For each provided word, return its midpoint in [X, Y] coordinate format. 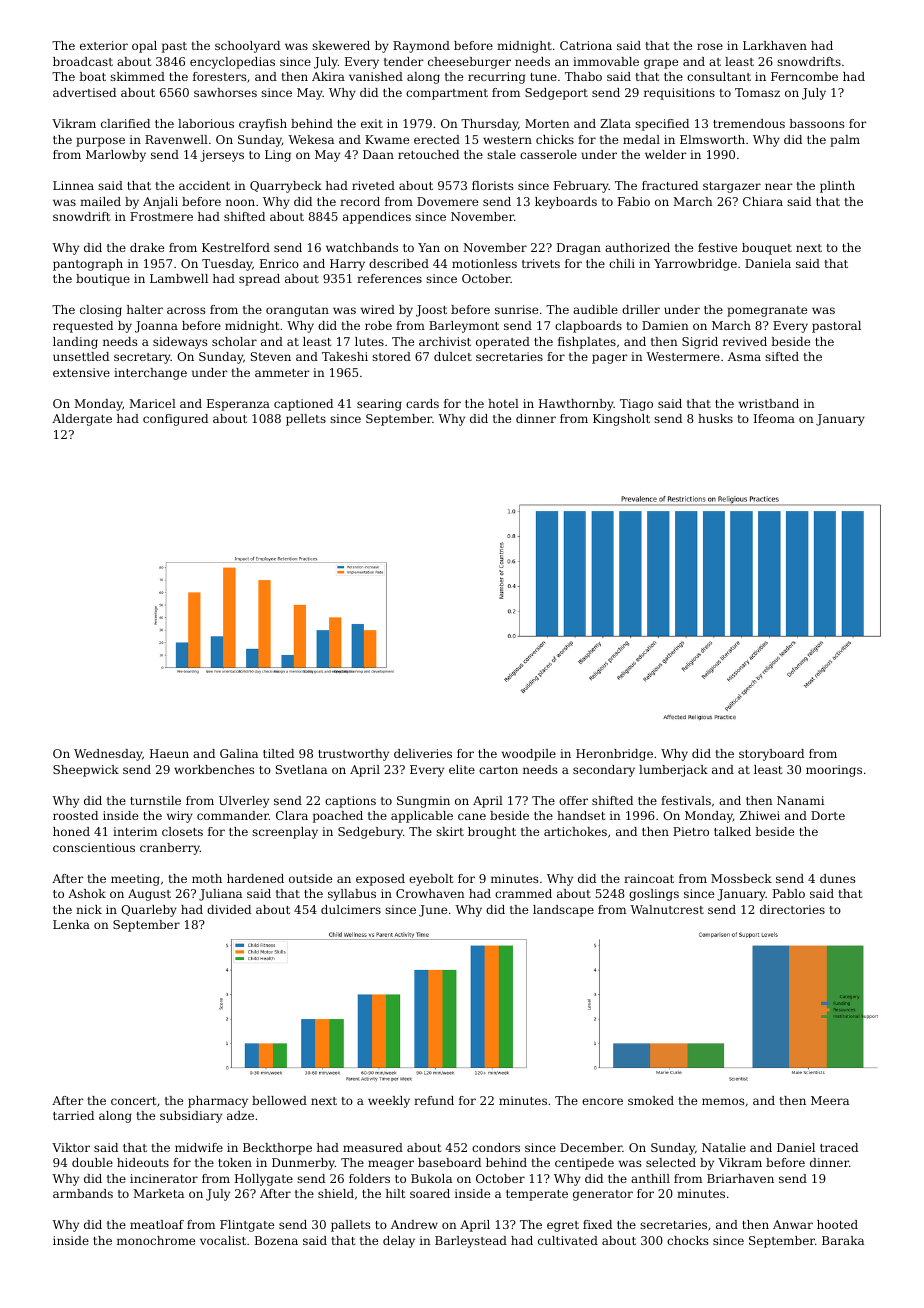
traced [839, 1147]
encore [602, 1101]
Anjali [160, 203]
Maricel [152, 403]
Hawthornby [576, 405]
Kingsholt [621, 420]
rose [710, 46]
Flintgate [247, 1226]
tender [404, 61]
